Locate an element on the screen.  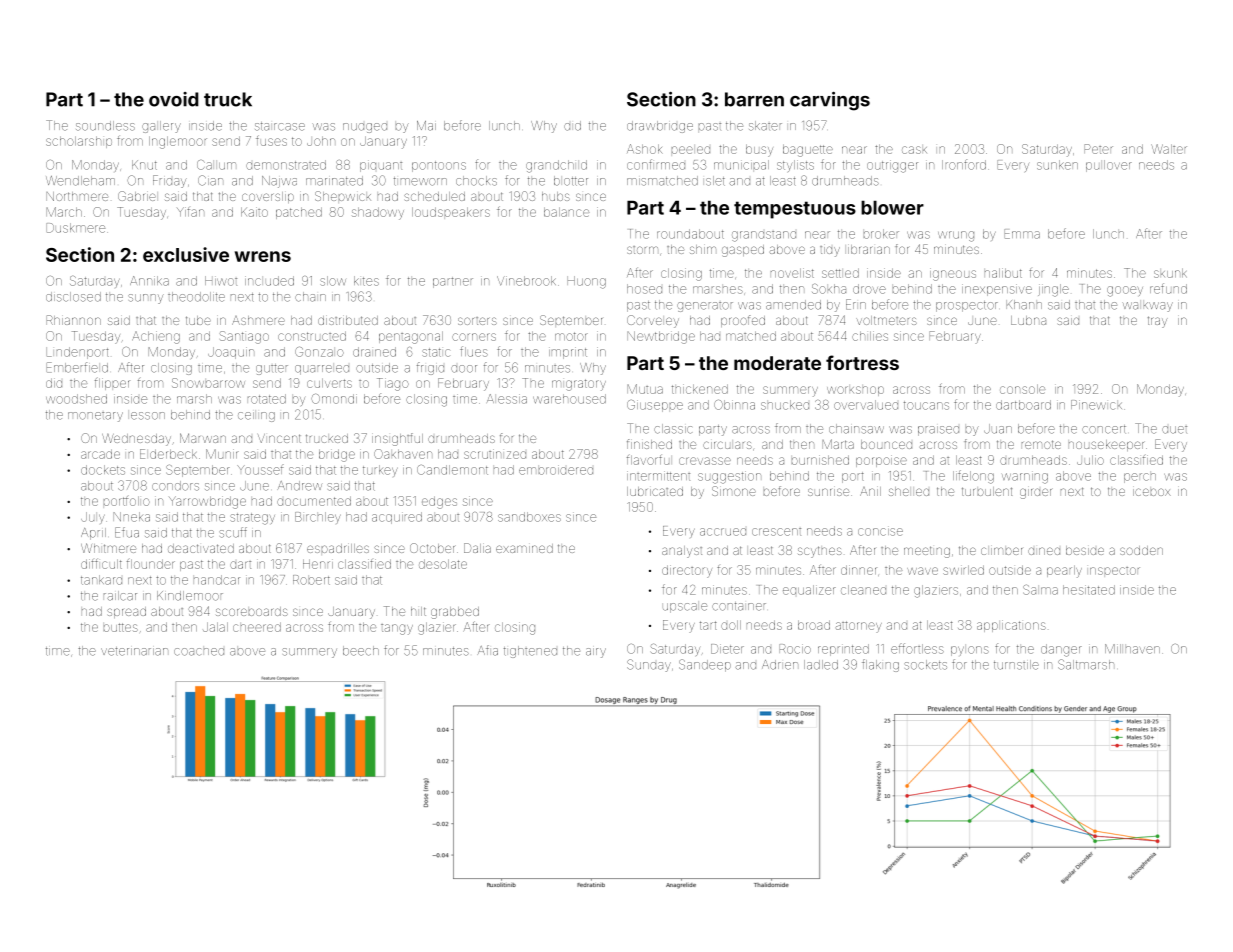
Mai is located at coordinates (426, 126).
